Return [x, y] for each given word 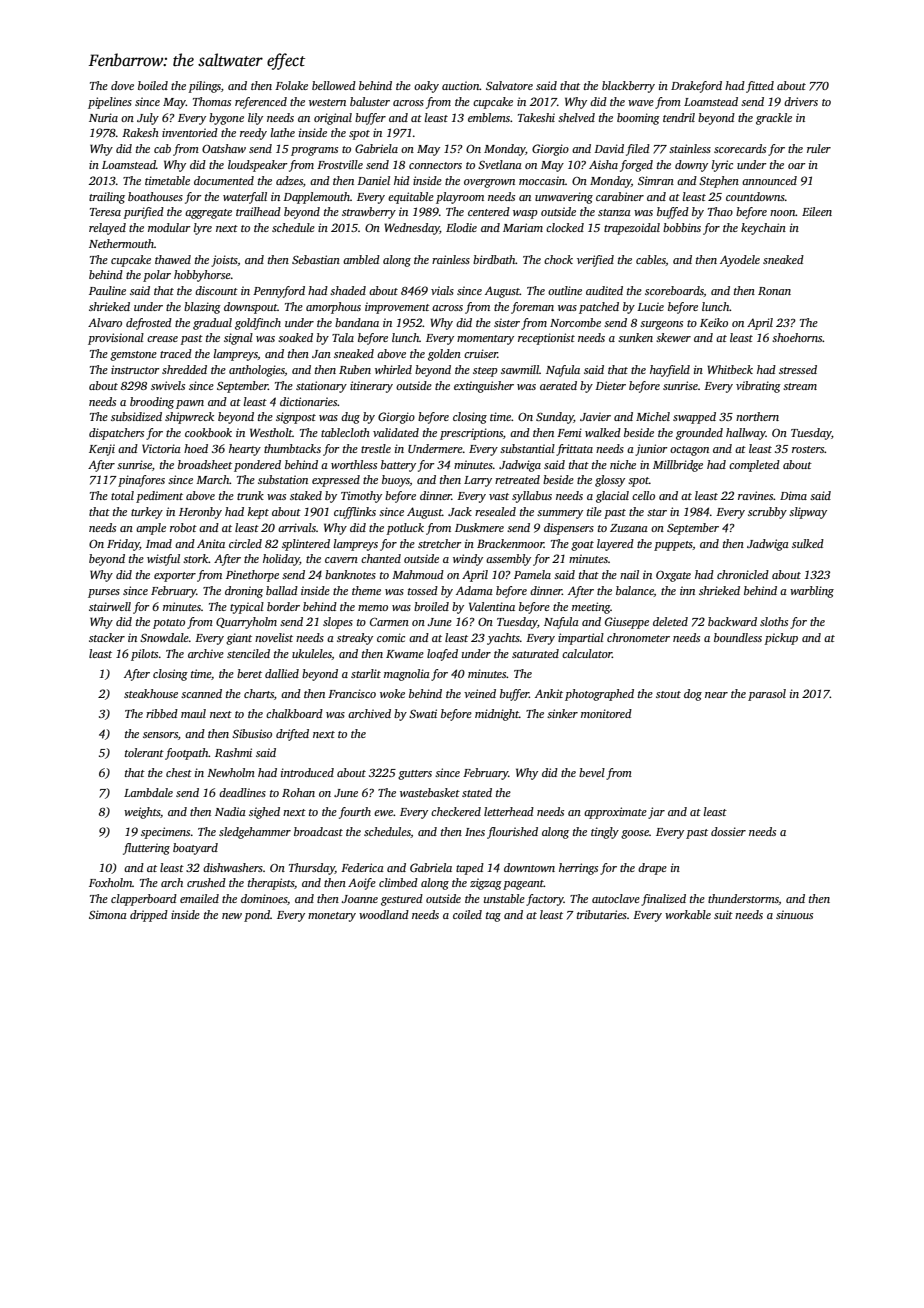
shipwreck [189, 418]
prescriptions [471, 434]
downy [691, 166]
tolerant [144, 752]
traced [176, 353]
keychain [763, 229]
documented [224, 180]
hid [402, 180]
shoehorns [797, 337]
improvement [397, 308]
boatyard [195, 849]
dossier [728, 831]
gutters [415, 775]
